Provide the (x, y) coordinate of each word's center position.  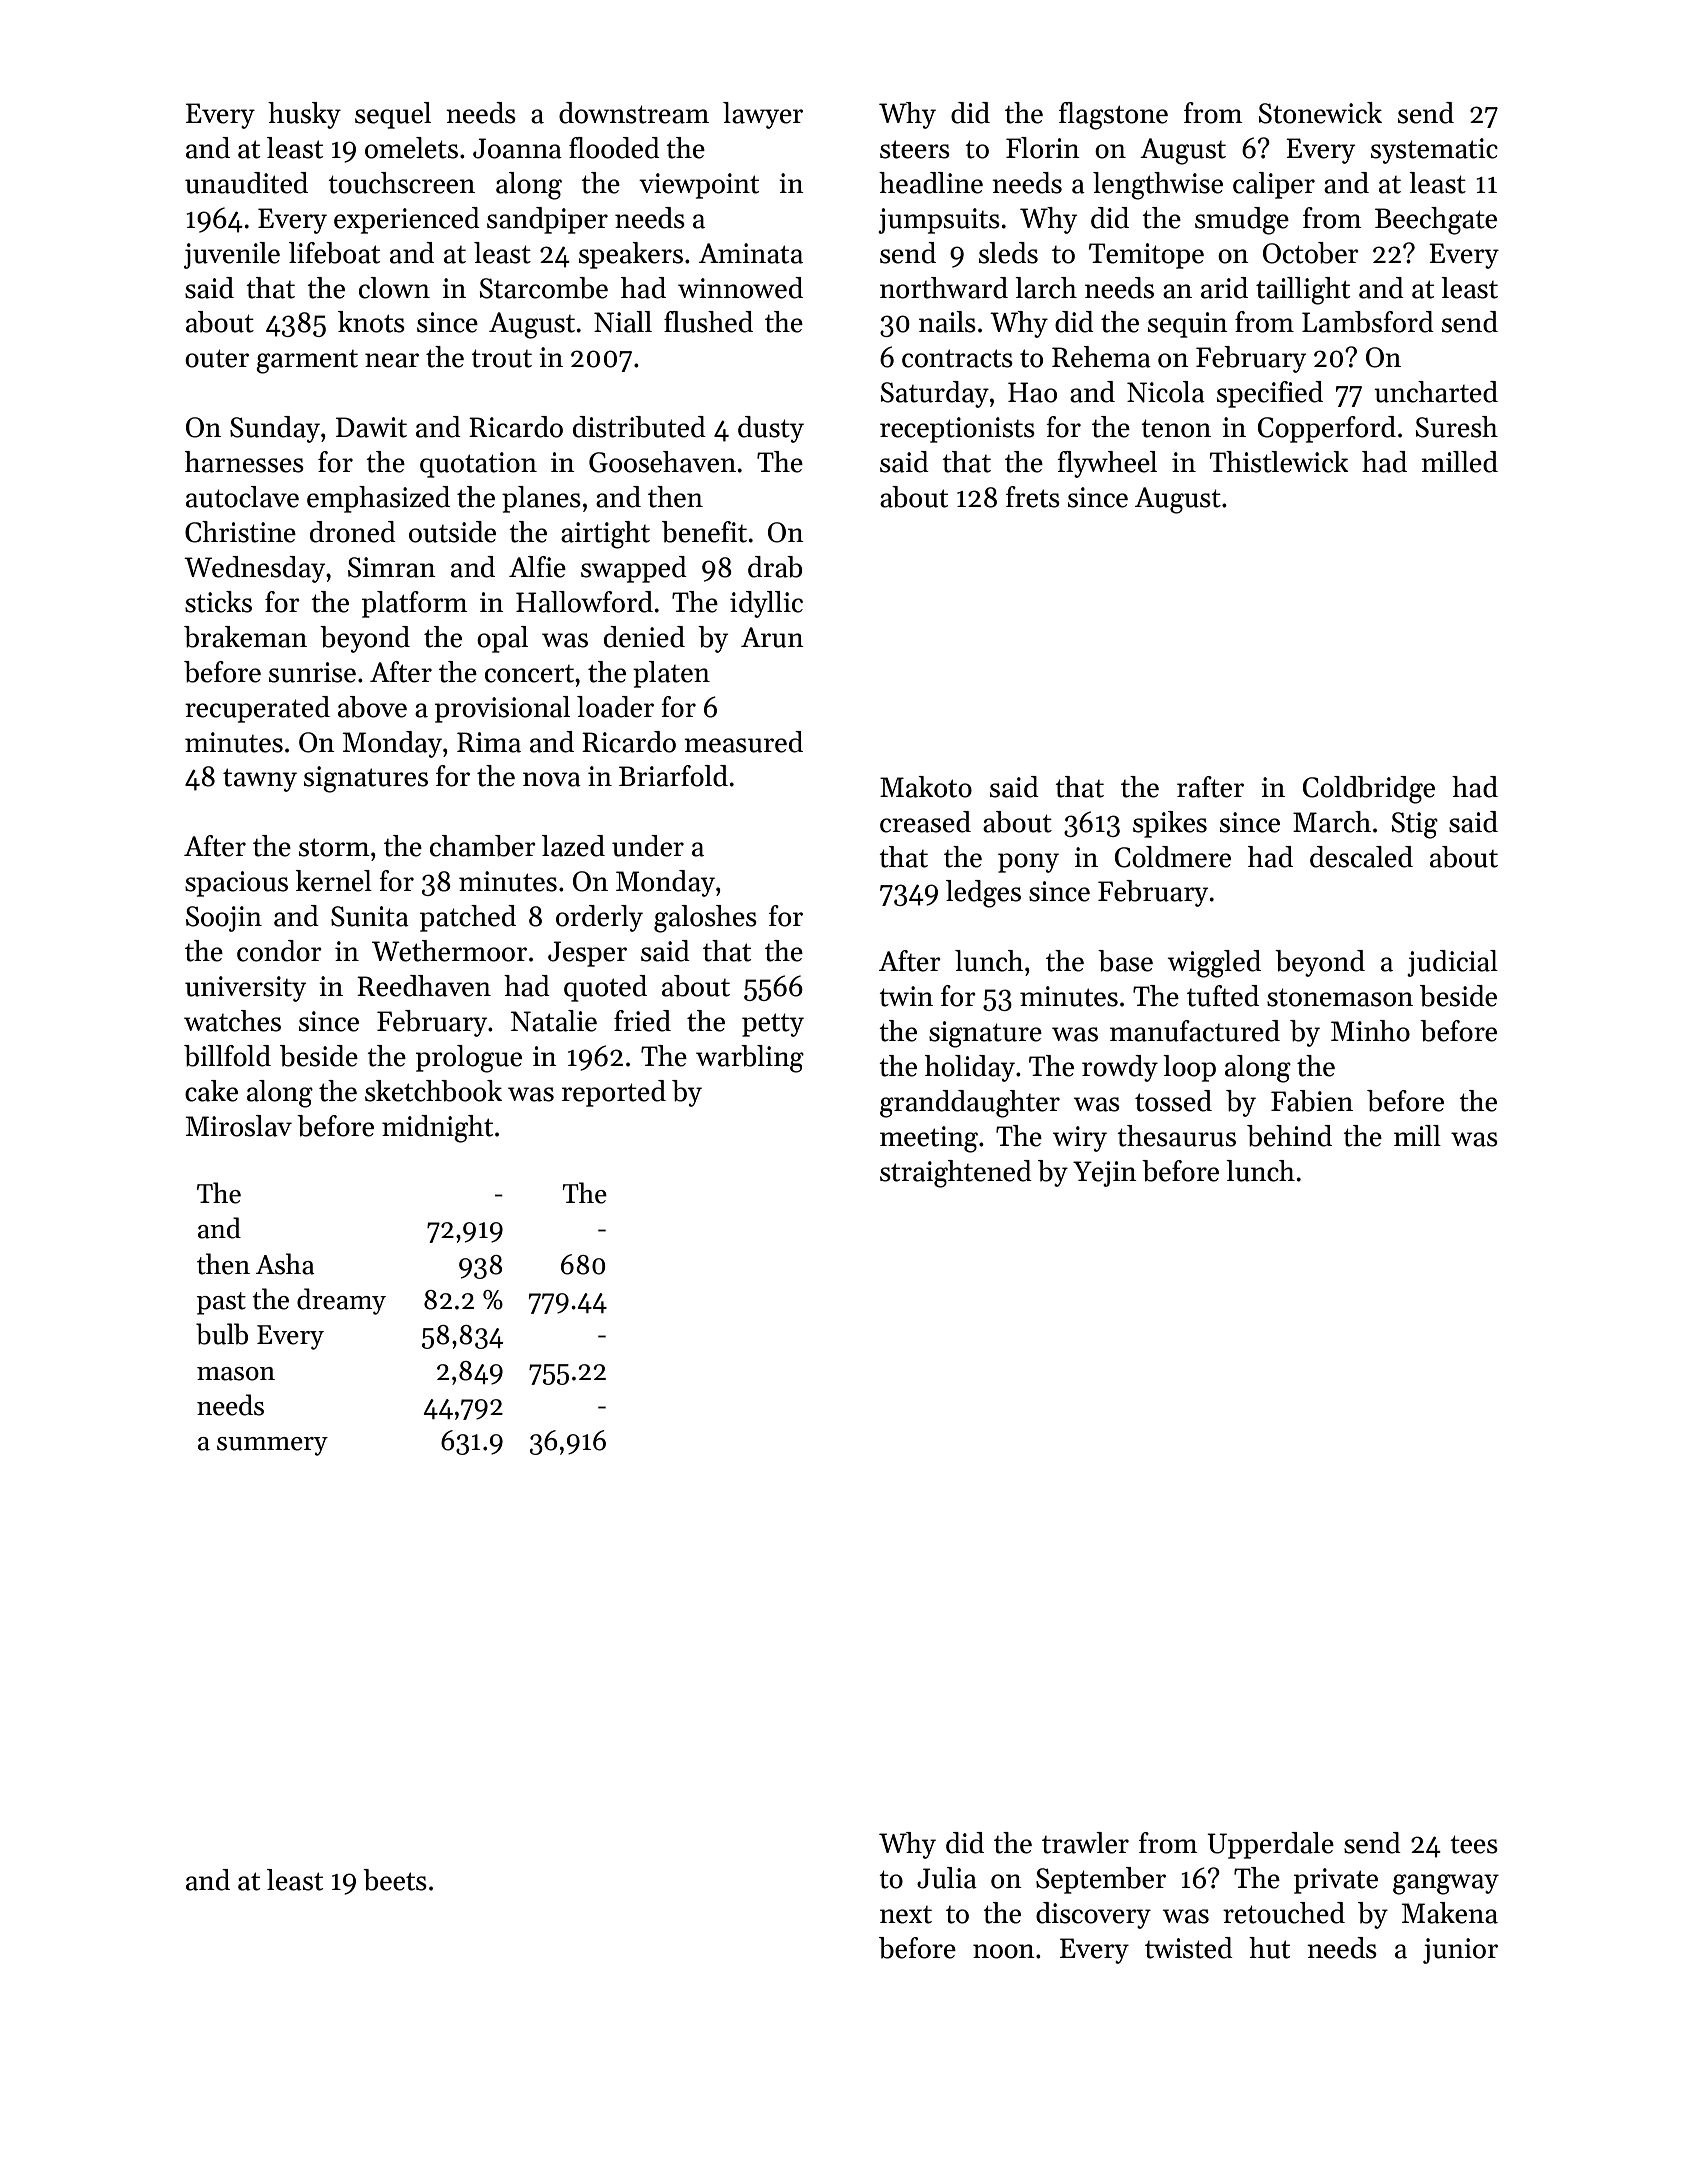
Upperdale (1270, 1845)
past (221, 1303)
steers (915, 149)
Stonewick (1320, 113)
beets (395, 1880)
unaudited (246, 183)
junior (1460, 1951)
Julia (947, 1878)
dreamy (341, 1301)
